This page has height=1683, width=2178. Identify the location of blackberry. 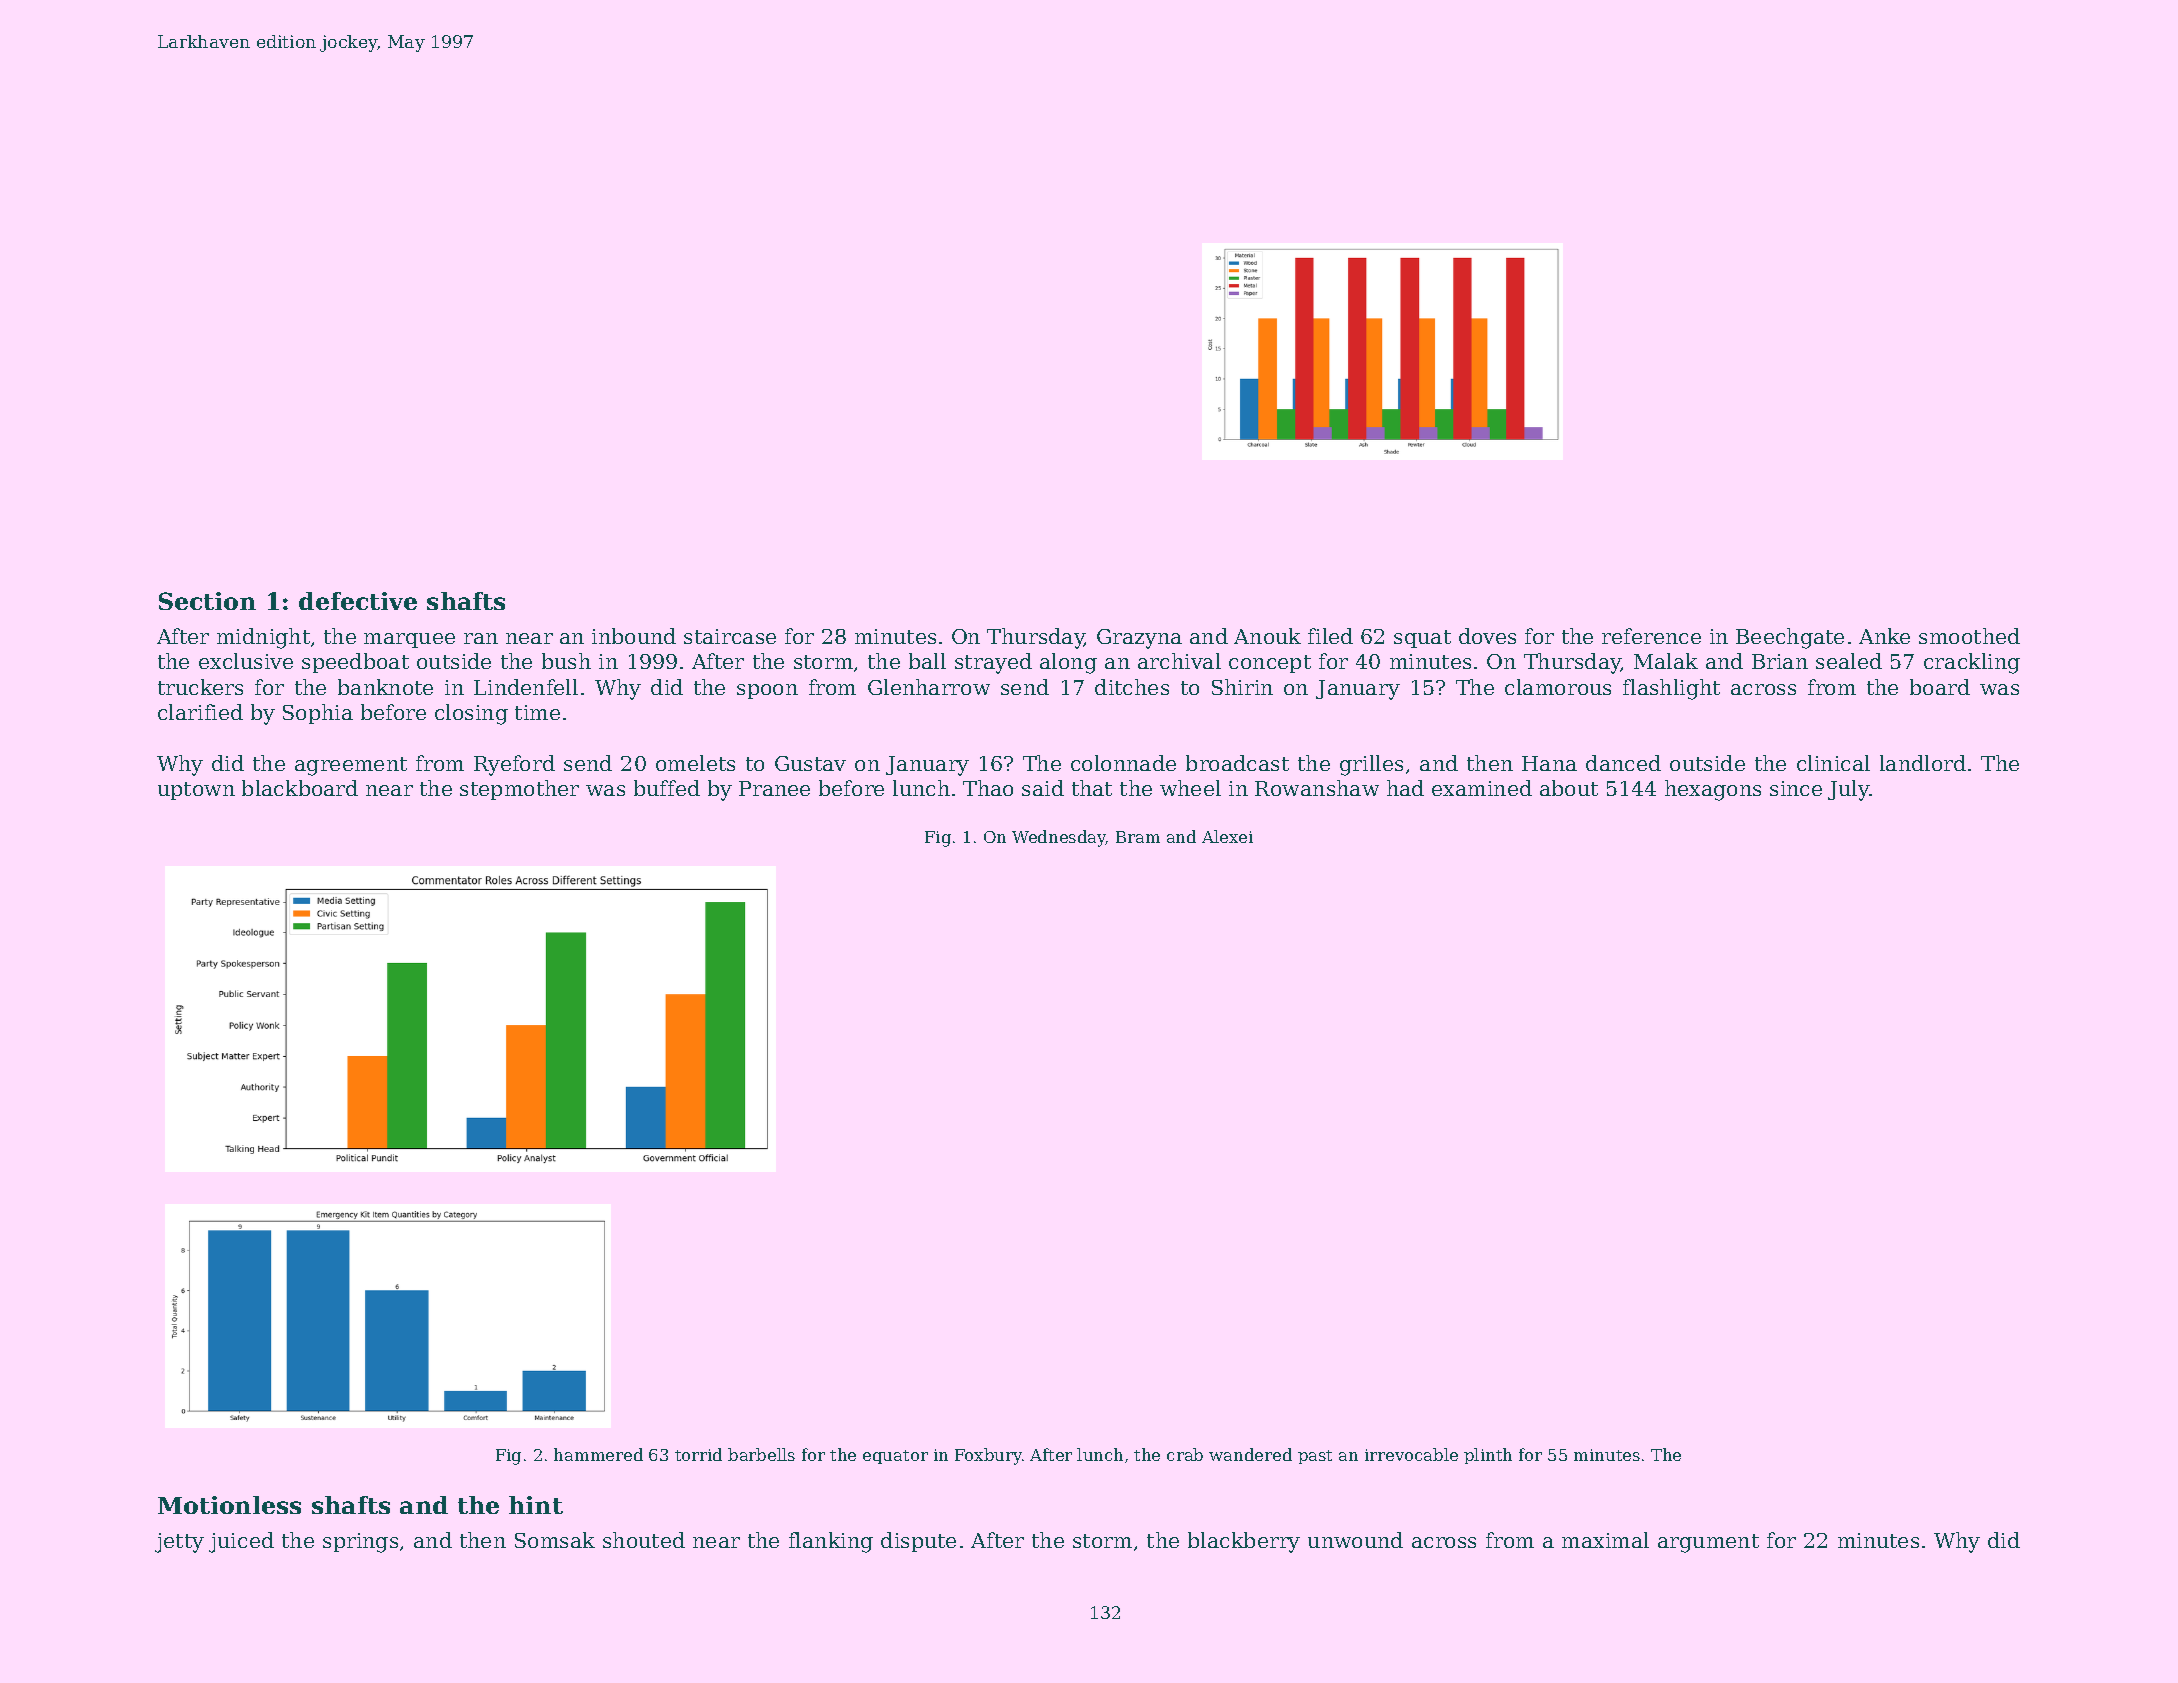
(1244, 1542).
